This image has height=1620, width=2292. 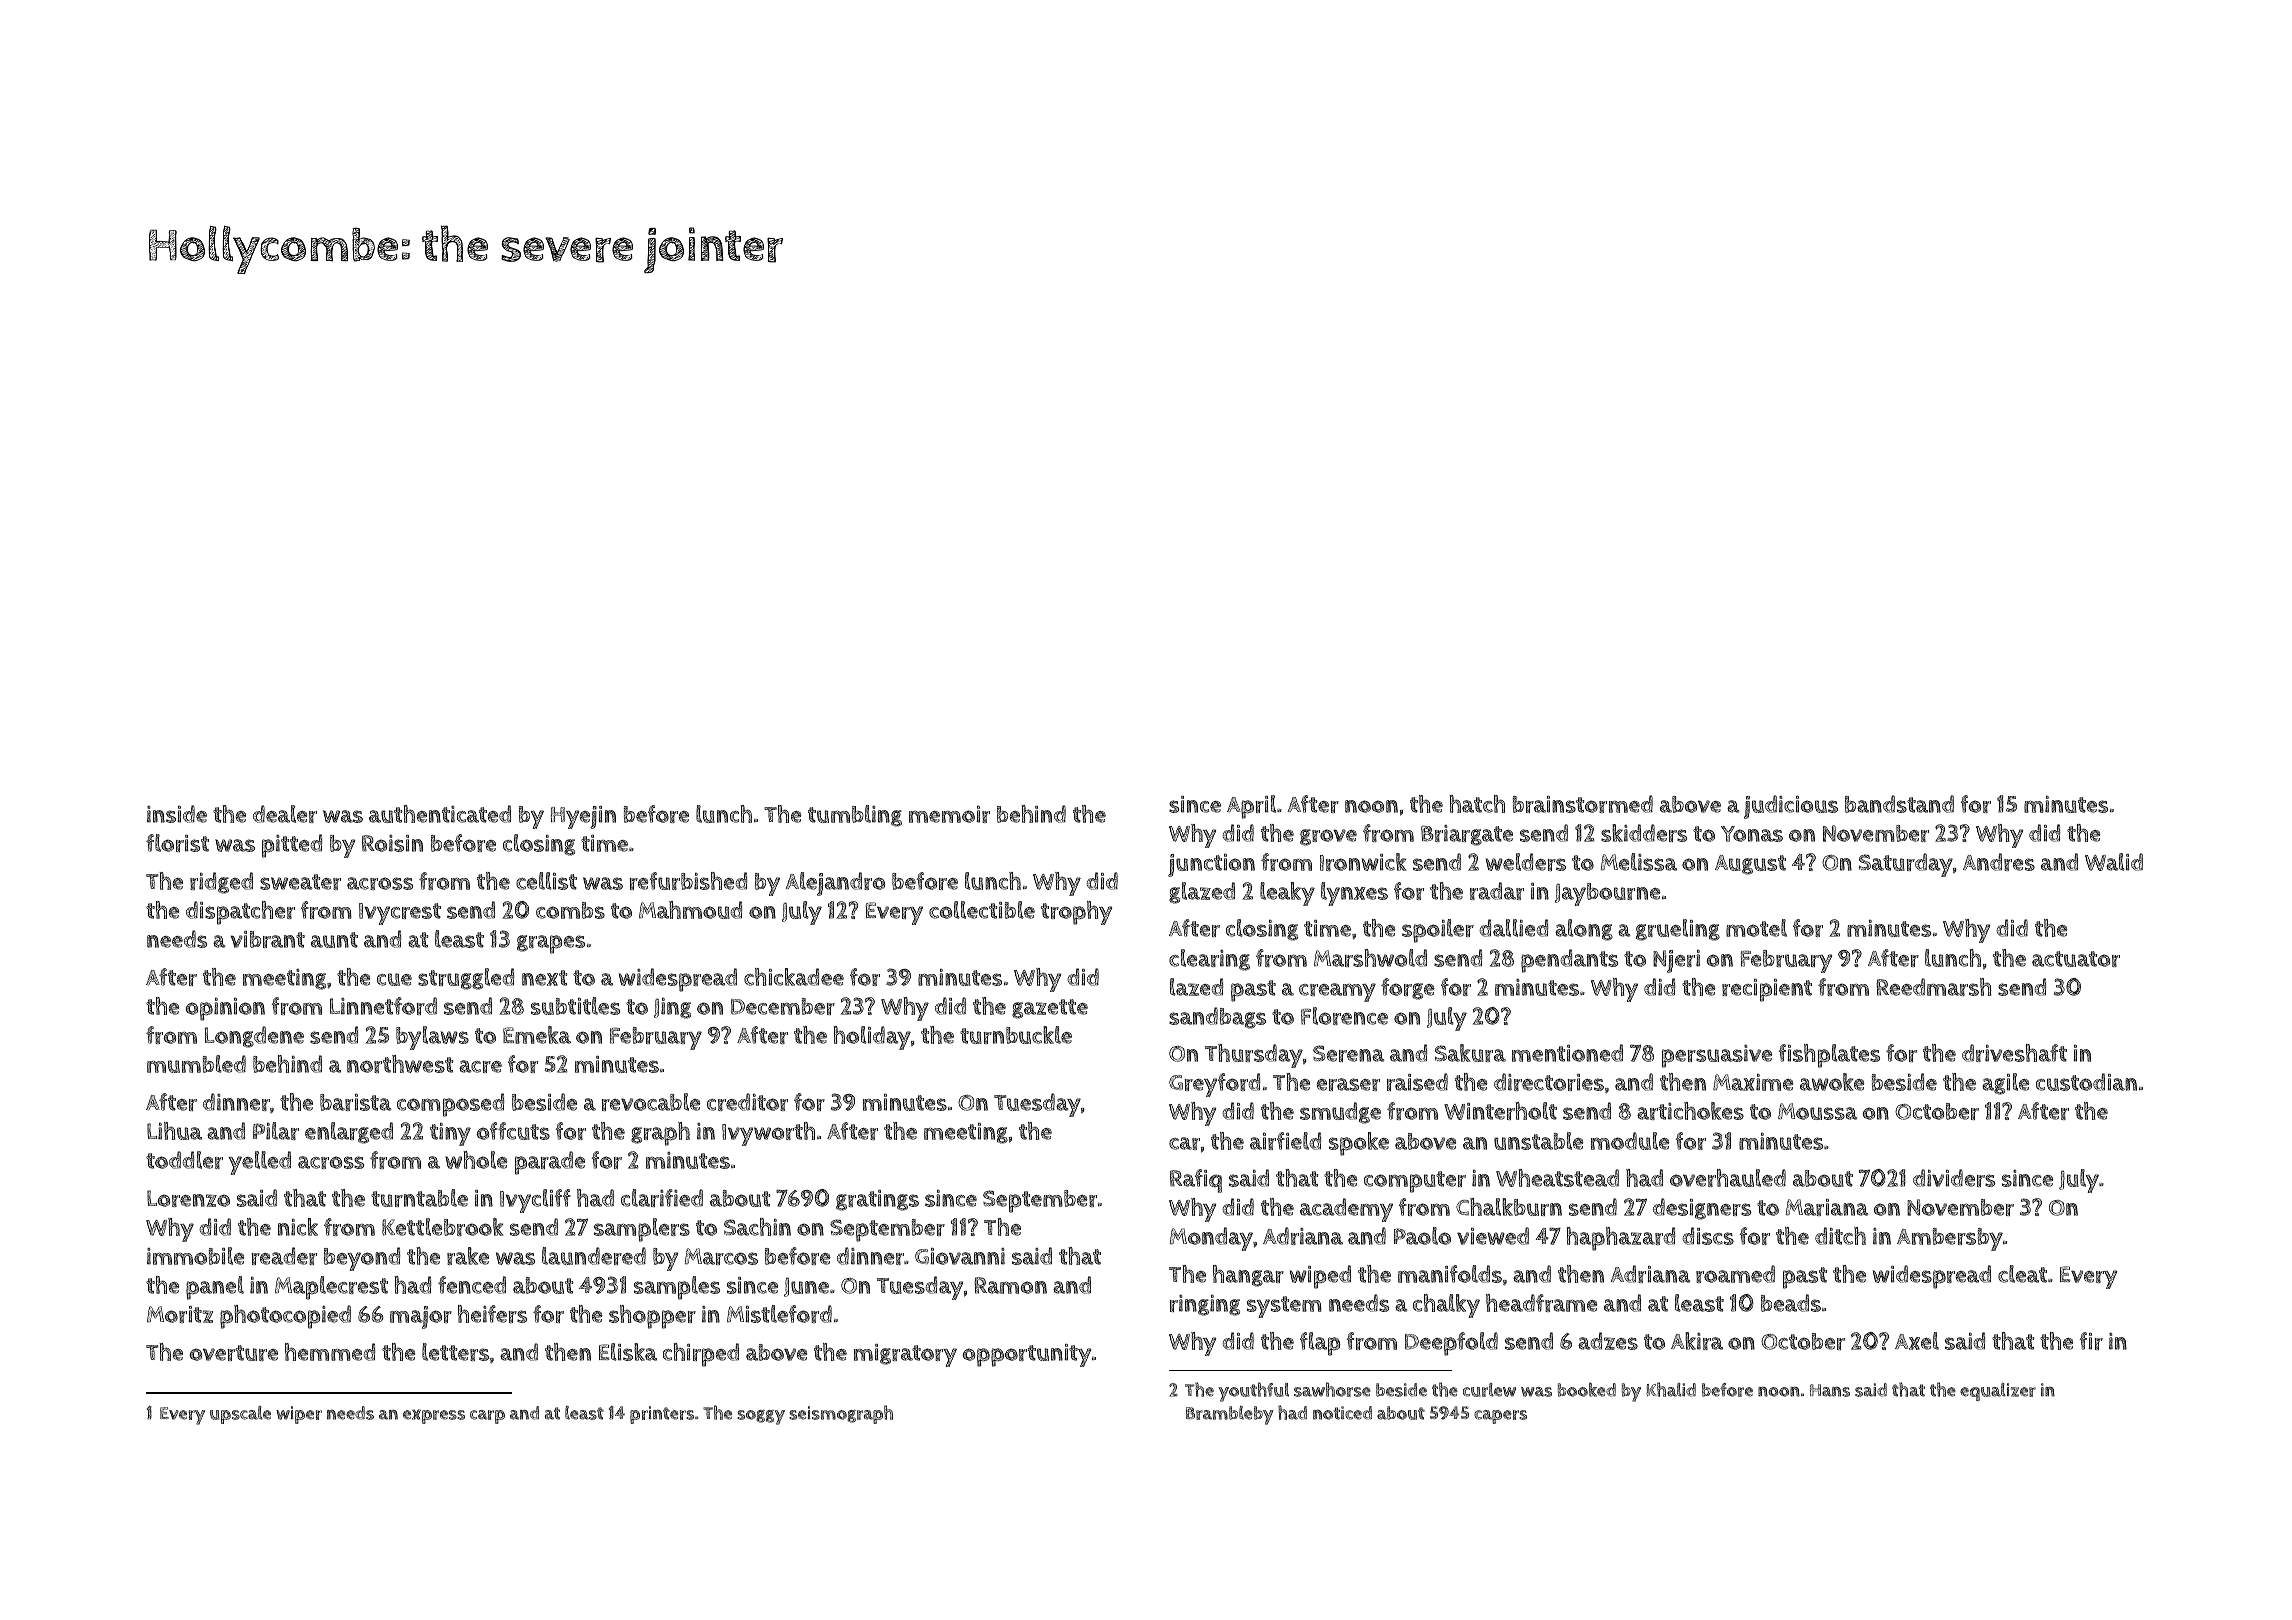 What do you see at coordinates (476, 1160) in the image?
I see `whole` at bounding box center [476, 1160].
